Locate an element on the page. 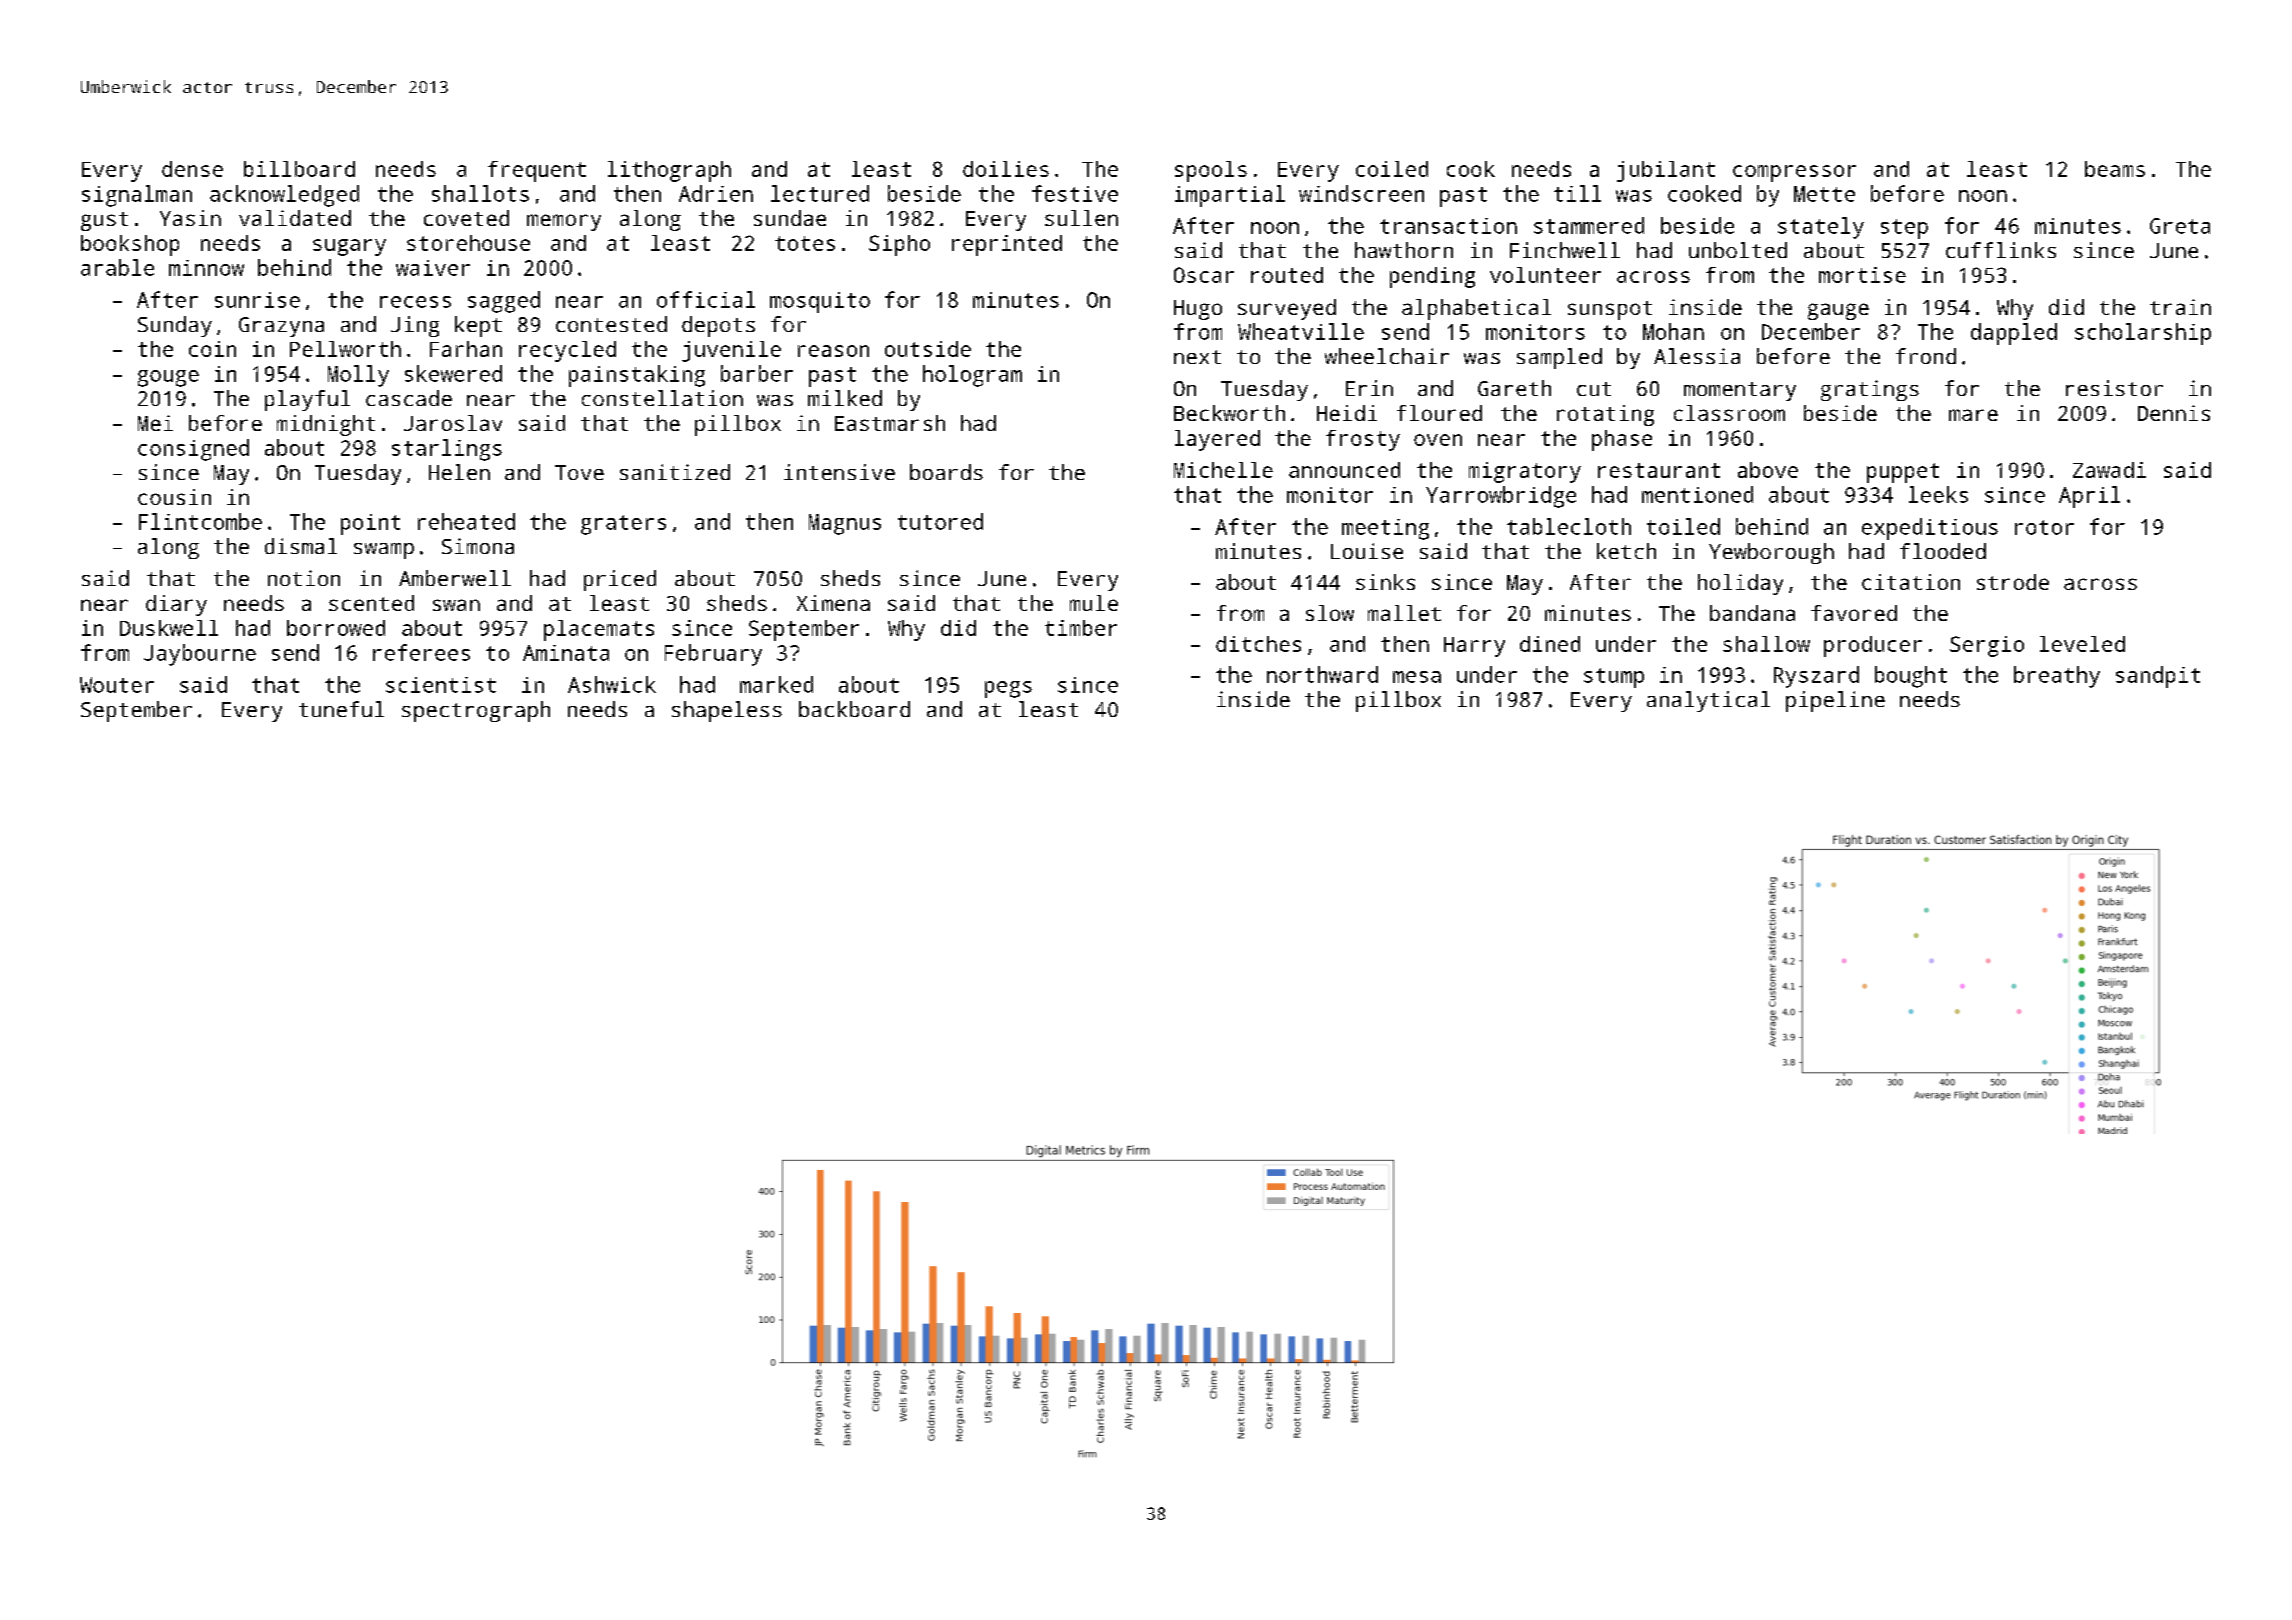 This page has width=2292, height=1620. outside is located at coordinates (928, 349).
